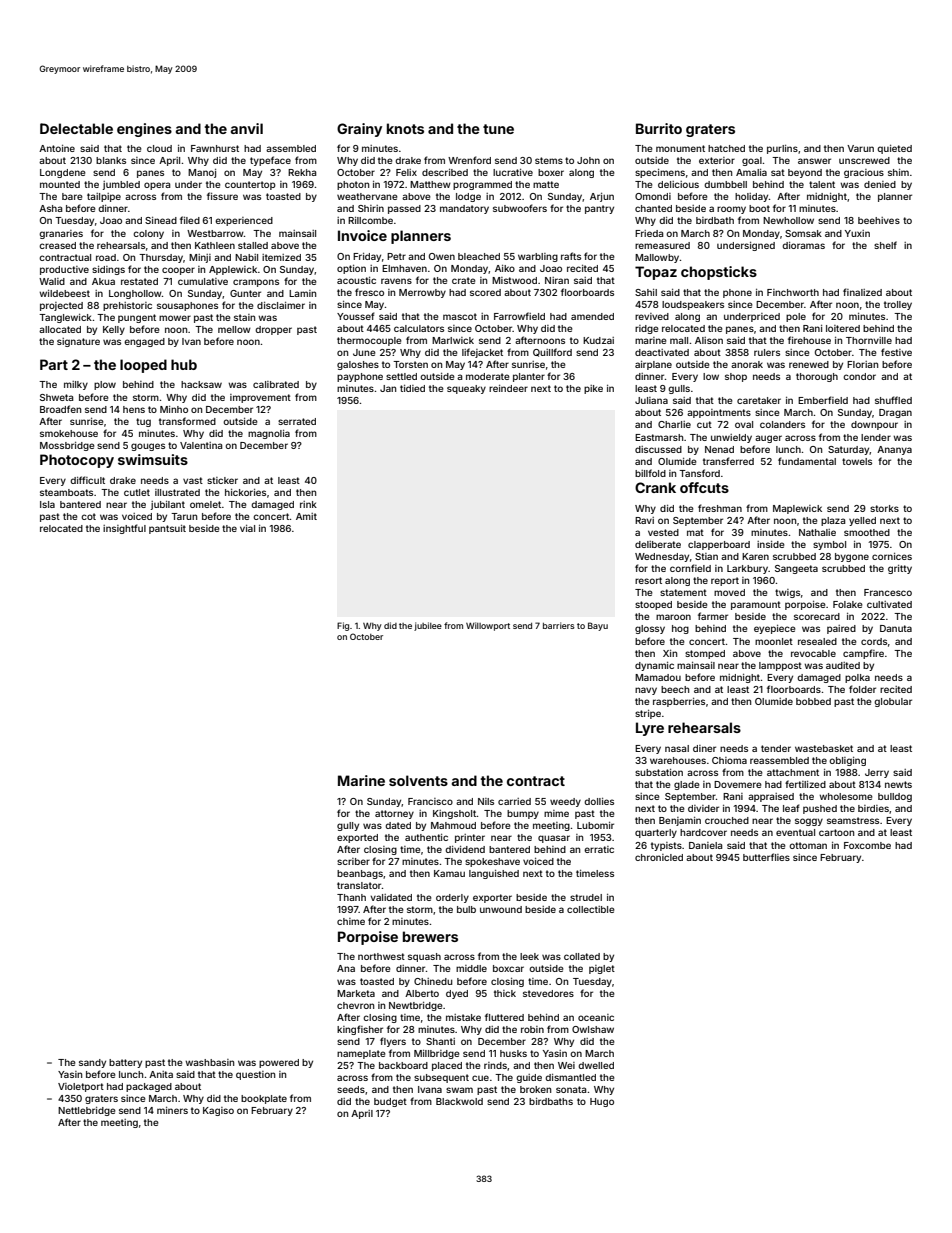 This screenshot has height=1233, width=952. Describe the element at coordinates (76, 128) in the screenshot. I see `Delectable` at that location.
